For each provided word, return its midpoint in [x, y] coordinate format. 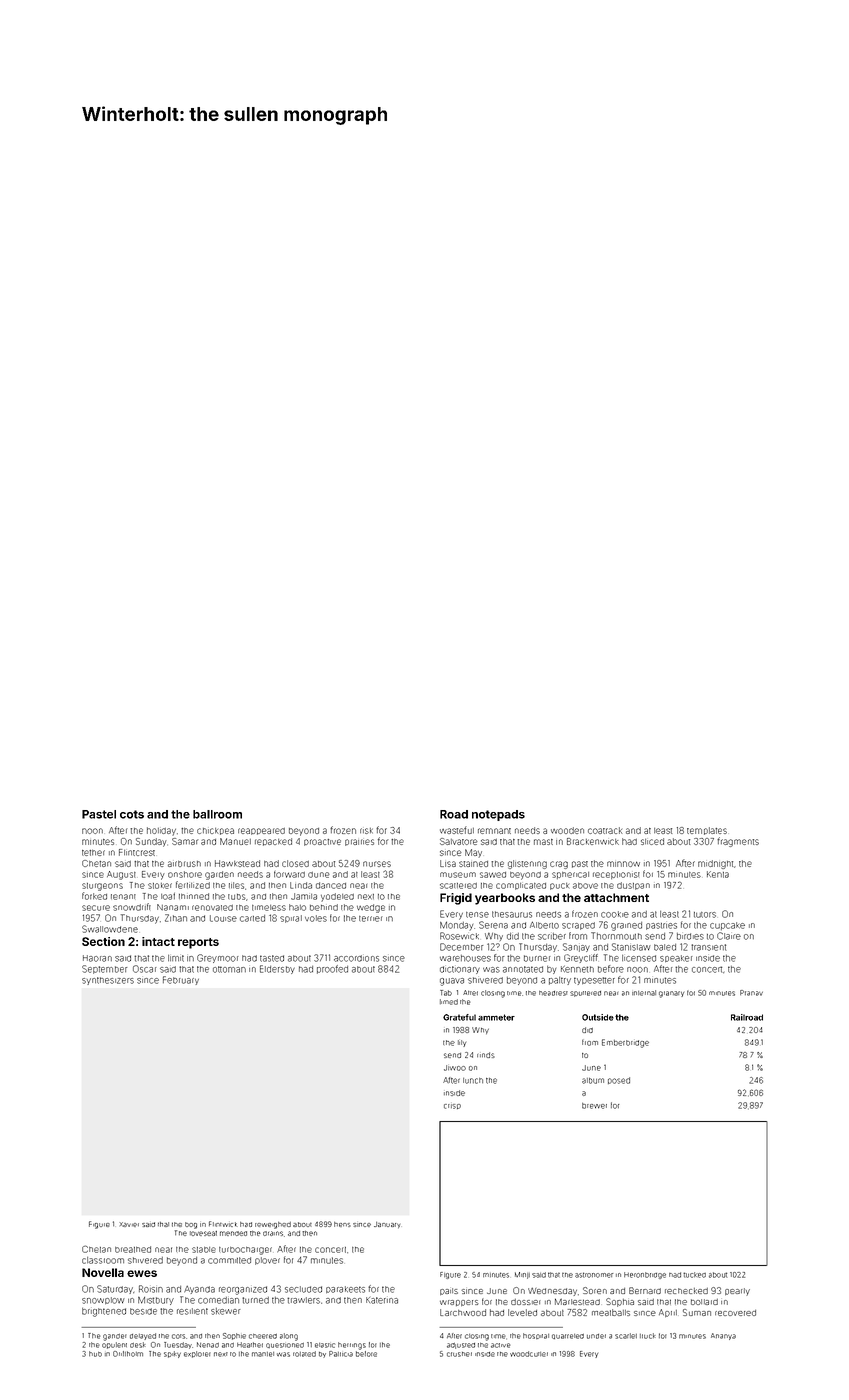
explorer [197, 1354]
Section [103, 941]
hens [342, 1224]
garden [219, 875]
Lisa [448, 863]
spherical [570, 875]
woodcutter [529, 1354]
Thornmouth [616, 936]
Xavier [129, 1224]
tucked [694, 1275]
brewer [594, 1106]
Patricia [341, 1354]
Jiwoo [455, 1068]
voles [316, 918]
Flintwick [223, 1224]
